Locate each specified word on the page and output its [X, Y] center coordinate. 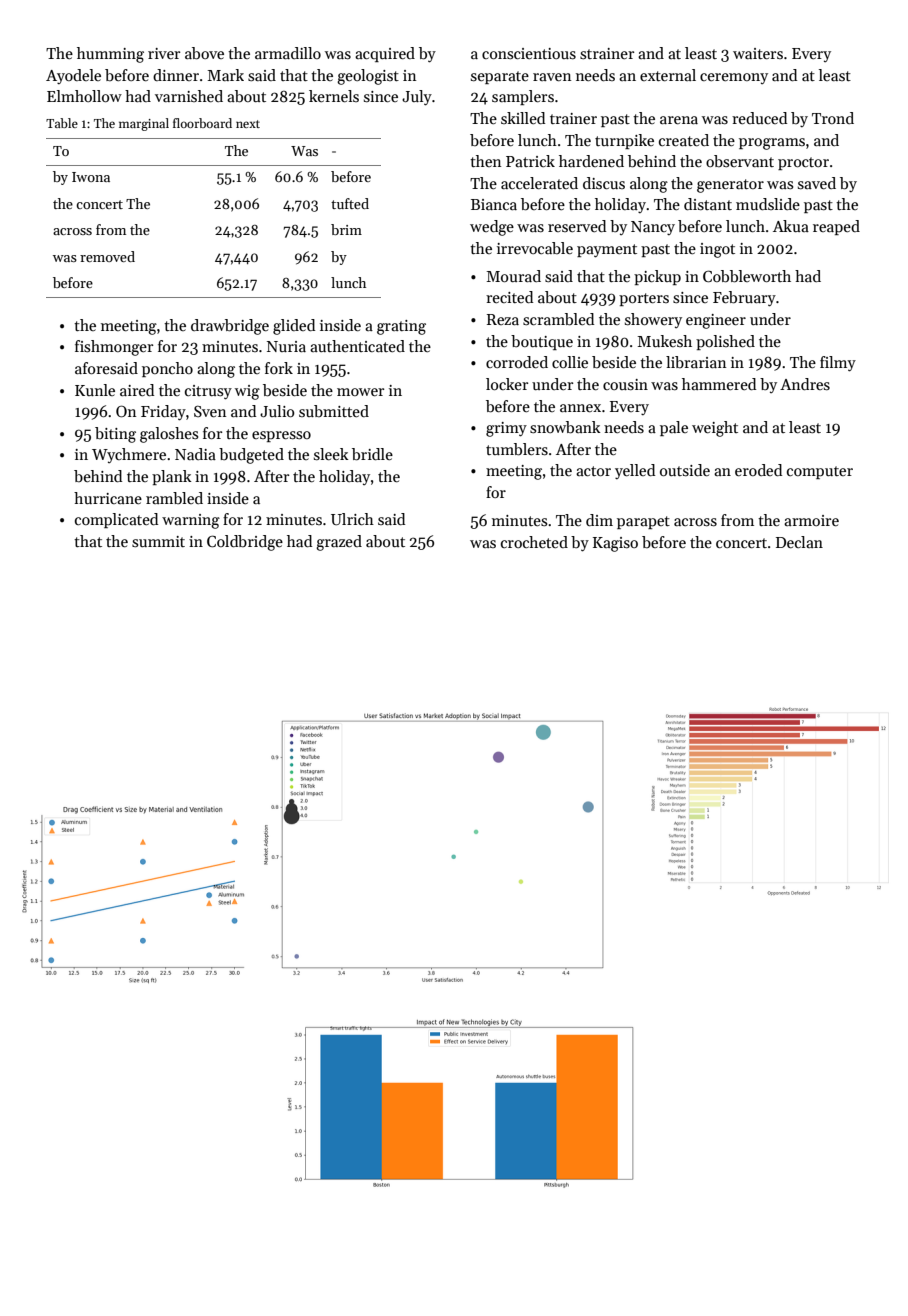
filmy [838, 364]
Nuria [286, 346]
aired [137, 390]
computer [820, 472]
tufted [350, 203]
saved [817, 183]
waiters [758, 53]
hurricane [108, 498]
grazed [339, 543]
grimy [506, 429]
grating [401, 327]
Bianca [494, 204]
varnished [189, 96]
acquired [385, 54]
